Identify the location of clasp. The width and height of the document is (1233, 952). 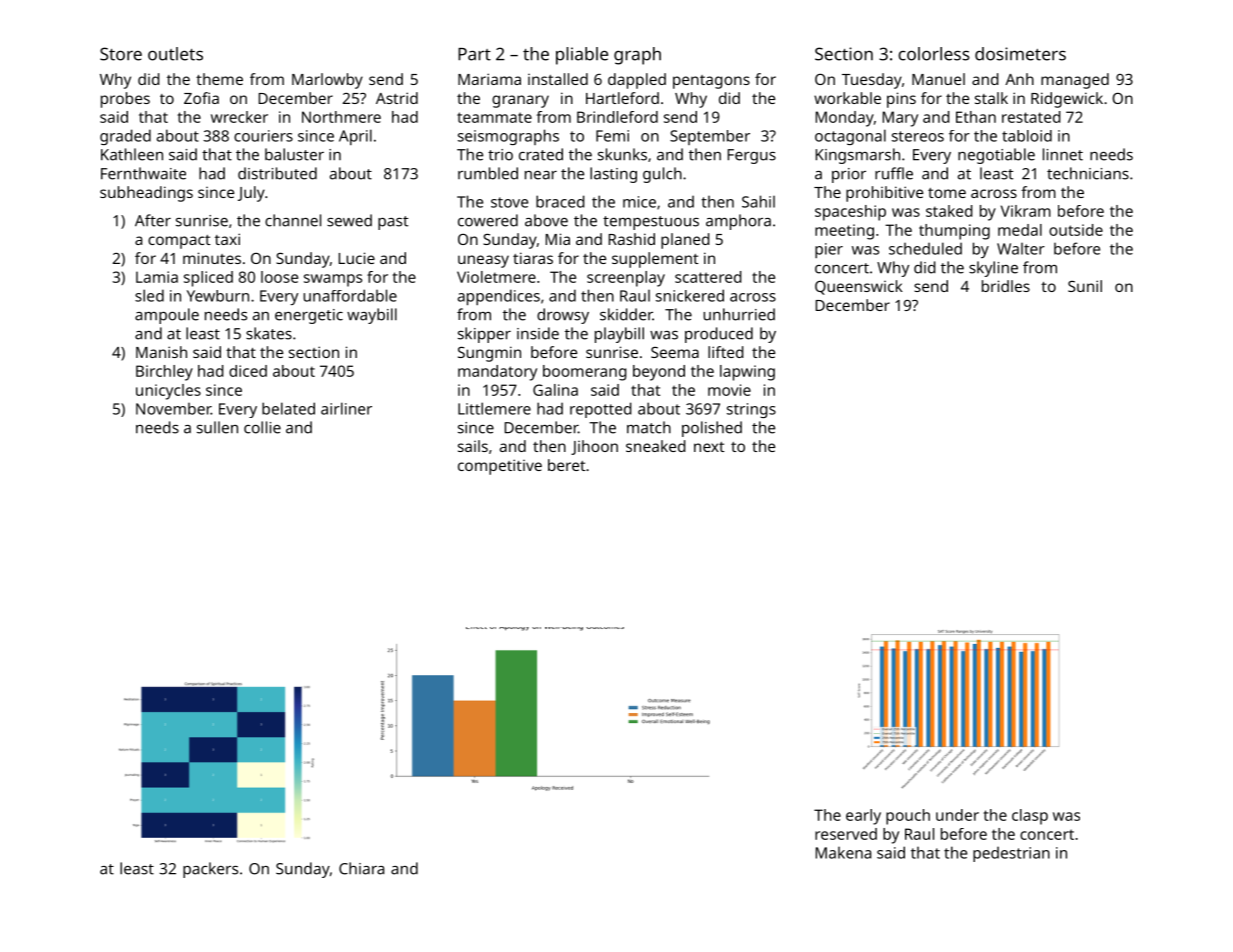
(1030, 817).
